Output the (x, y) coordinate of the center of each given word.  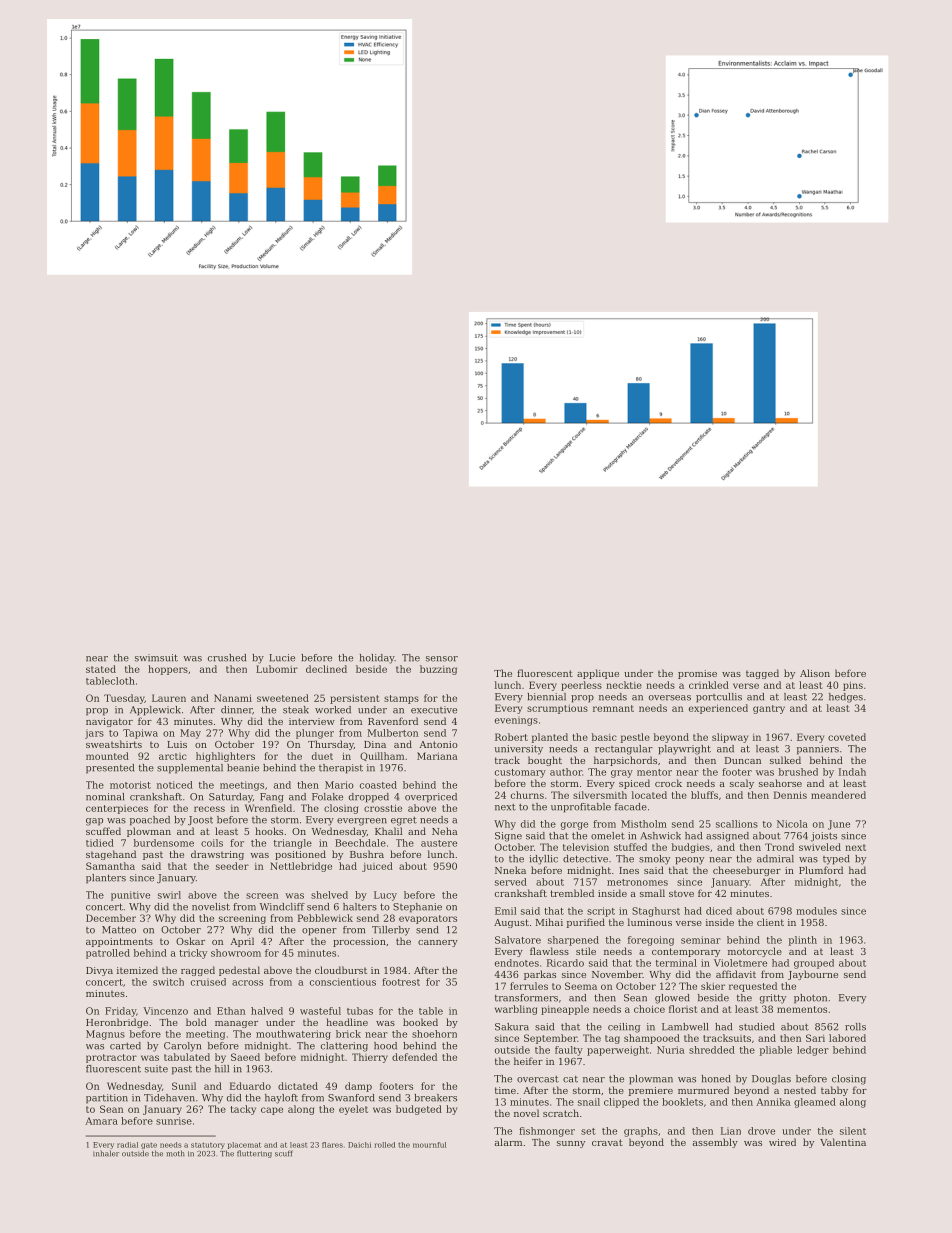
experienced (718, 709)
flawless (549, 951)
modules (816, 911)
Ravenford (393, 721)
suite (156, 1069)
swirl (169, 895)
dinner (237, 710)
